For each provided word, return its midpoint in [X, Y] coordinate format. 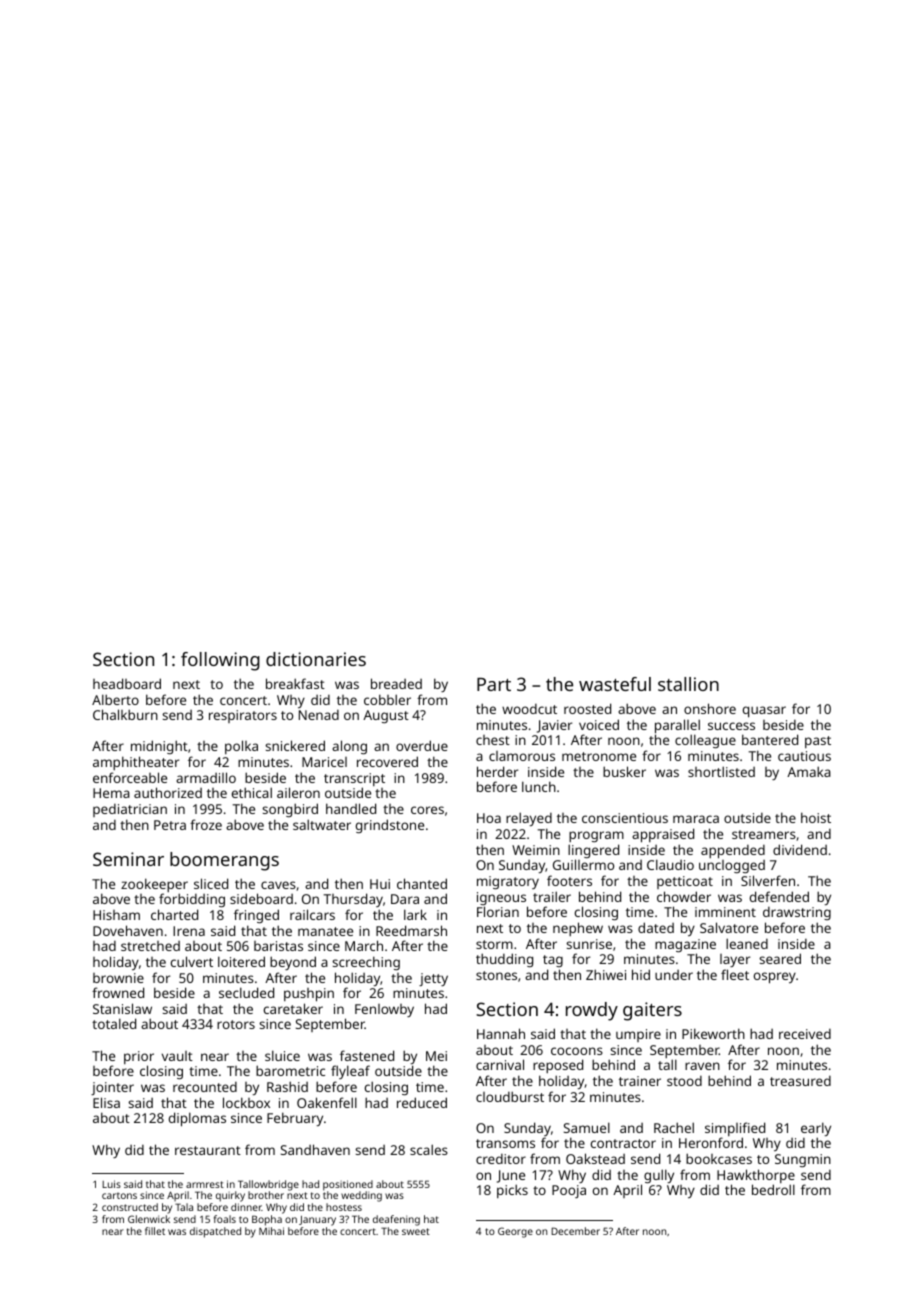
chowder [684, 896]
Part [494, 684]
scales [429, 1149]
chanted [422, 883]
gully [659, 1176]
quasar [764, 712]
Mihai [271, 1231]
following [220, 661]
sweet [416, 1231]
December [575, 1231]
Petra [170, 825]
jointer [112, 1088]
